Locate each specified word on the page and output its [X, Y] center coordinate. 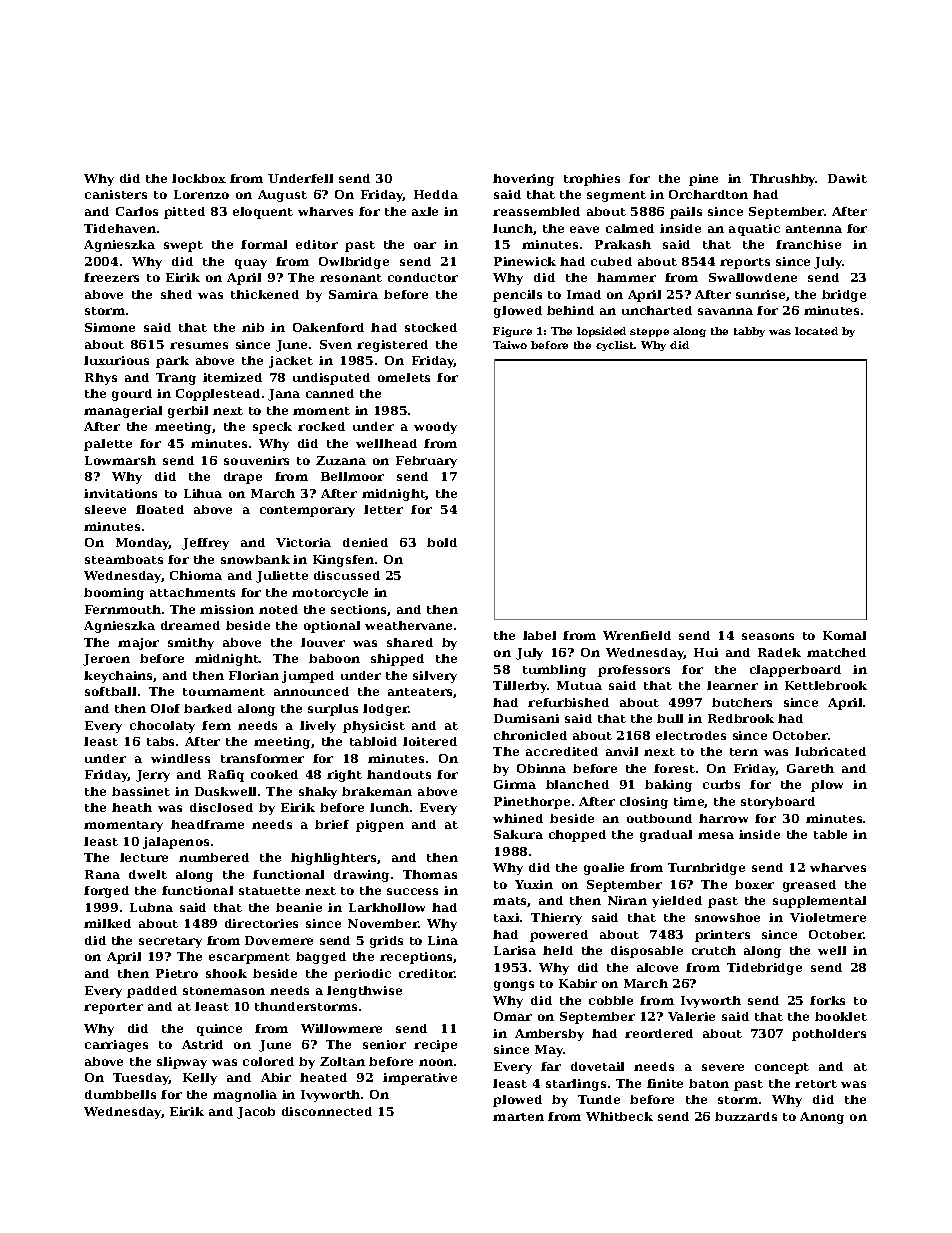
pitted [184, 213]
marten [518, 1117]
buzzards [746, 1116]
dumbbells [120, 1094]
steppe [649, 332]
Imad [584, 294]
